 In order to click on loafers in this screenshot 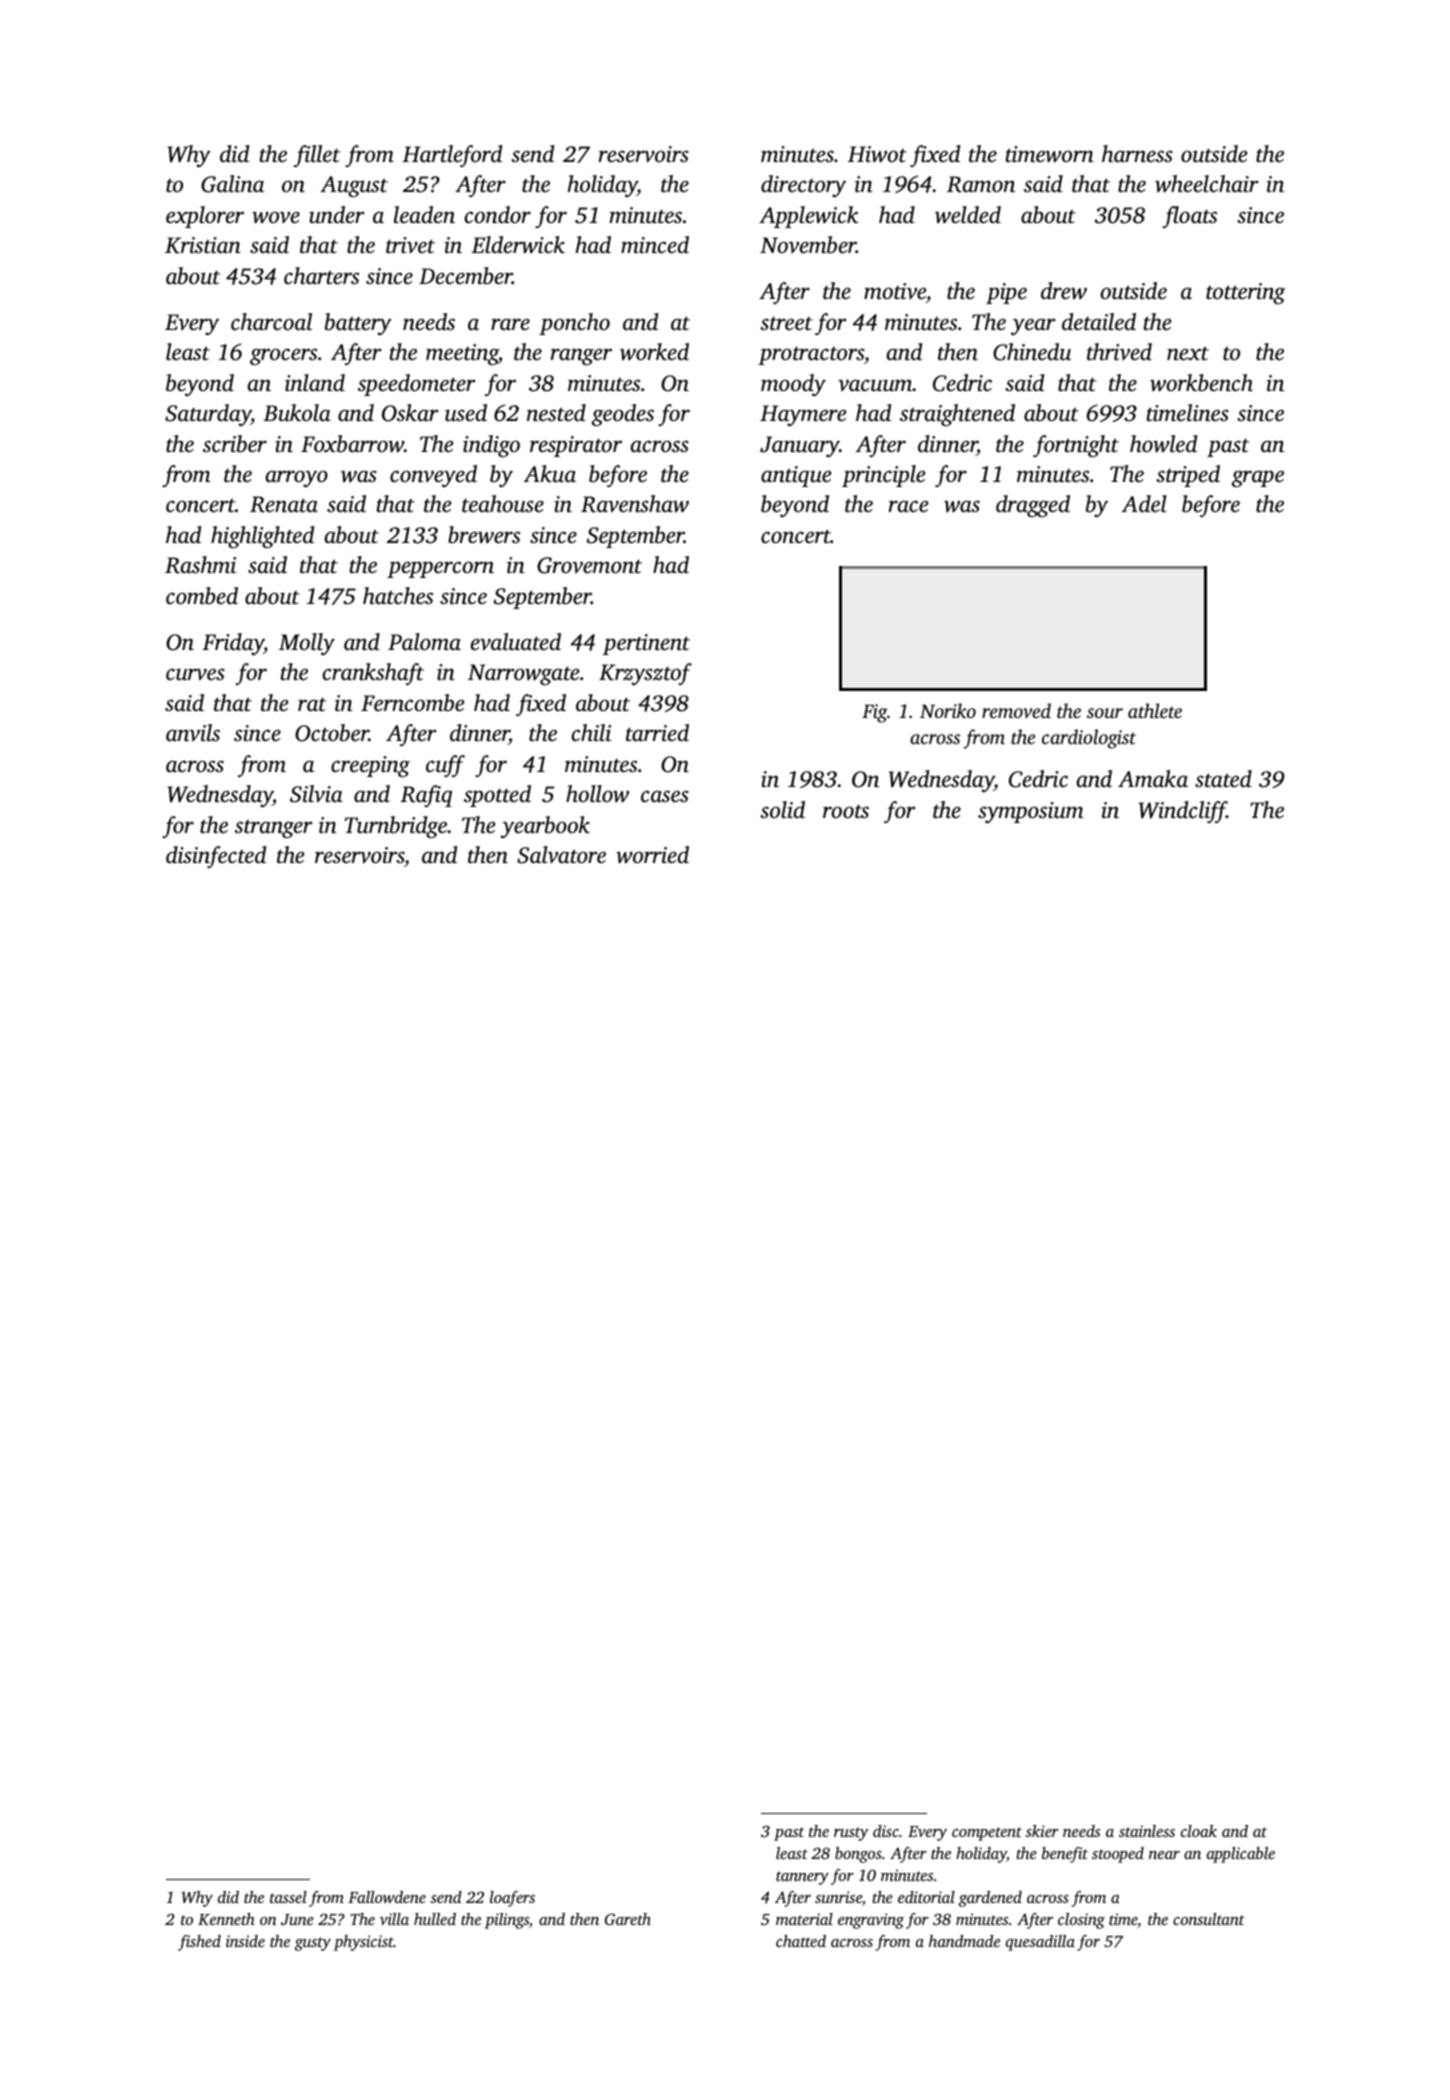, I will do `click(512, 1899)`.
